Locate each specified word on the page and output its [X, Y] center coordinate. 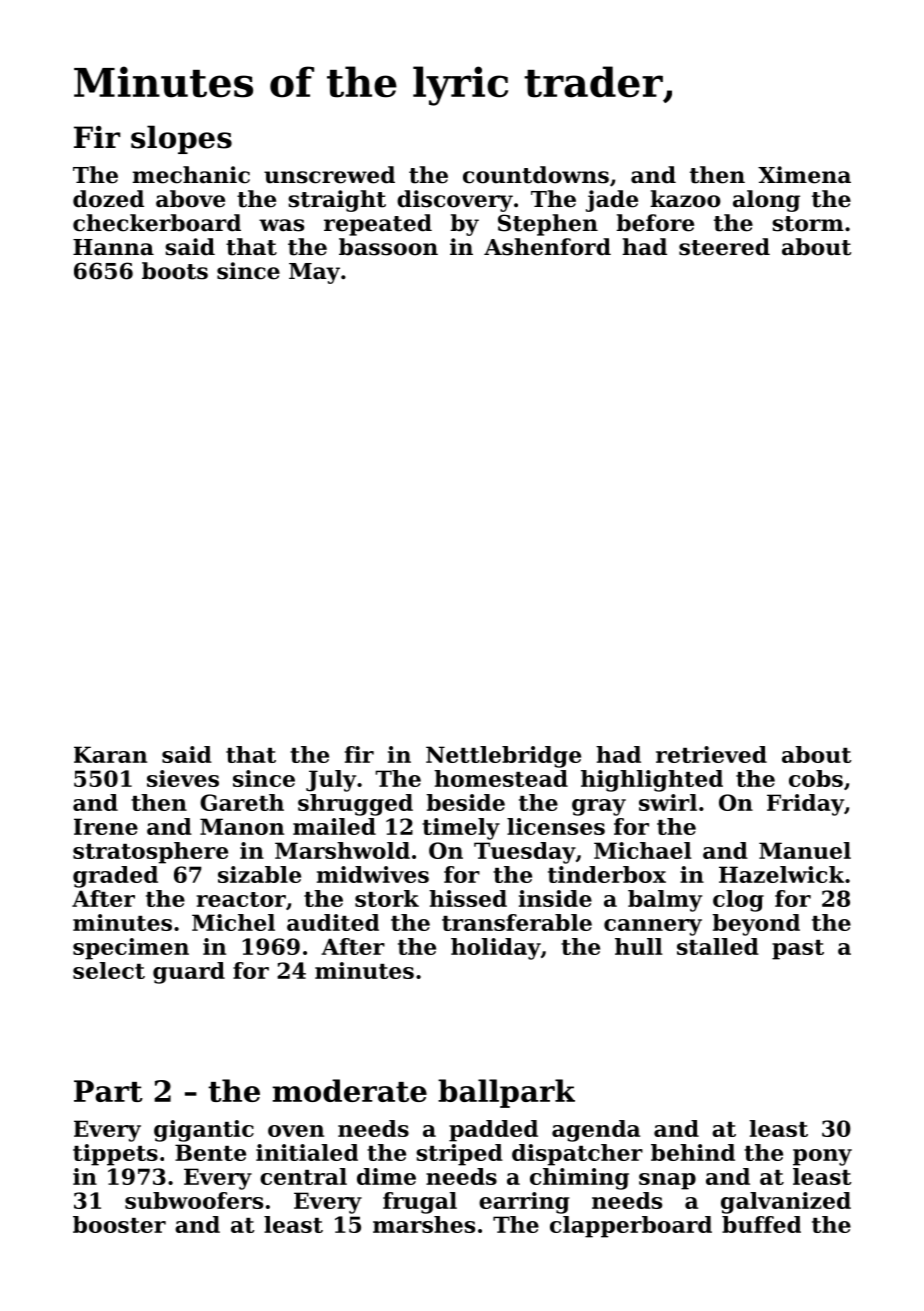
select [109, 970]
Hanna [113, 247]
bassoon [388, 247]
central [303, 1176]
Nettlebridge [503, 757]
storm [808, 224]
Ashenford [547, 247]
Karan [110, 754]
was [281, 225]
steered [724, 247]
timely [461, 829]
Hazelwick [781, 874]
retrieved [711, 754]
